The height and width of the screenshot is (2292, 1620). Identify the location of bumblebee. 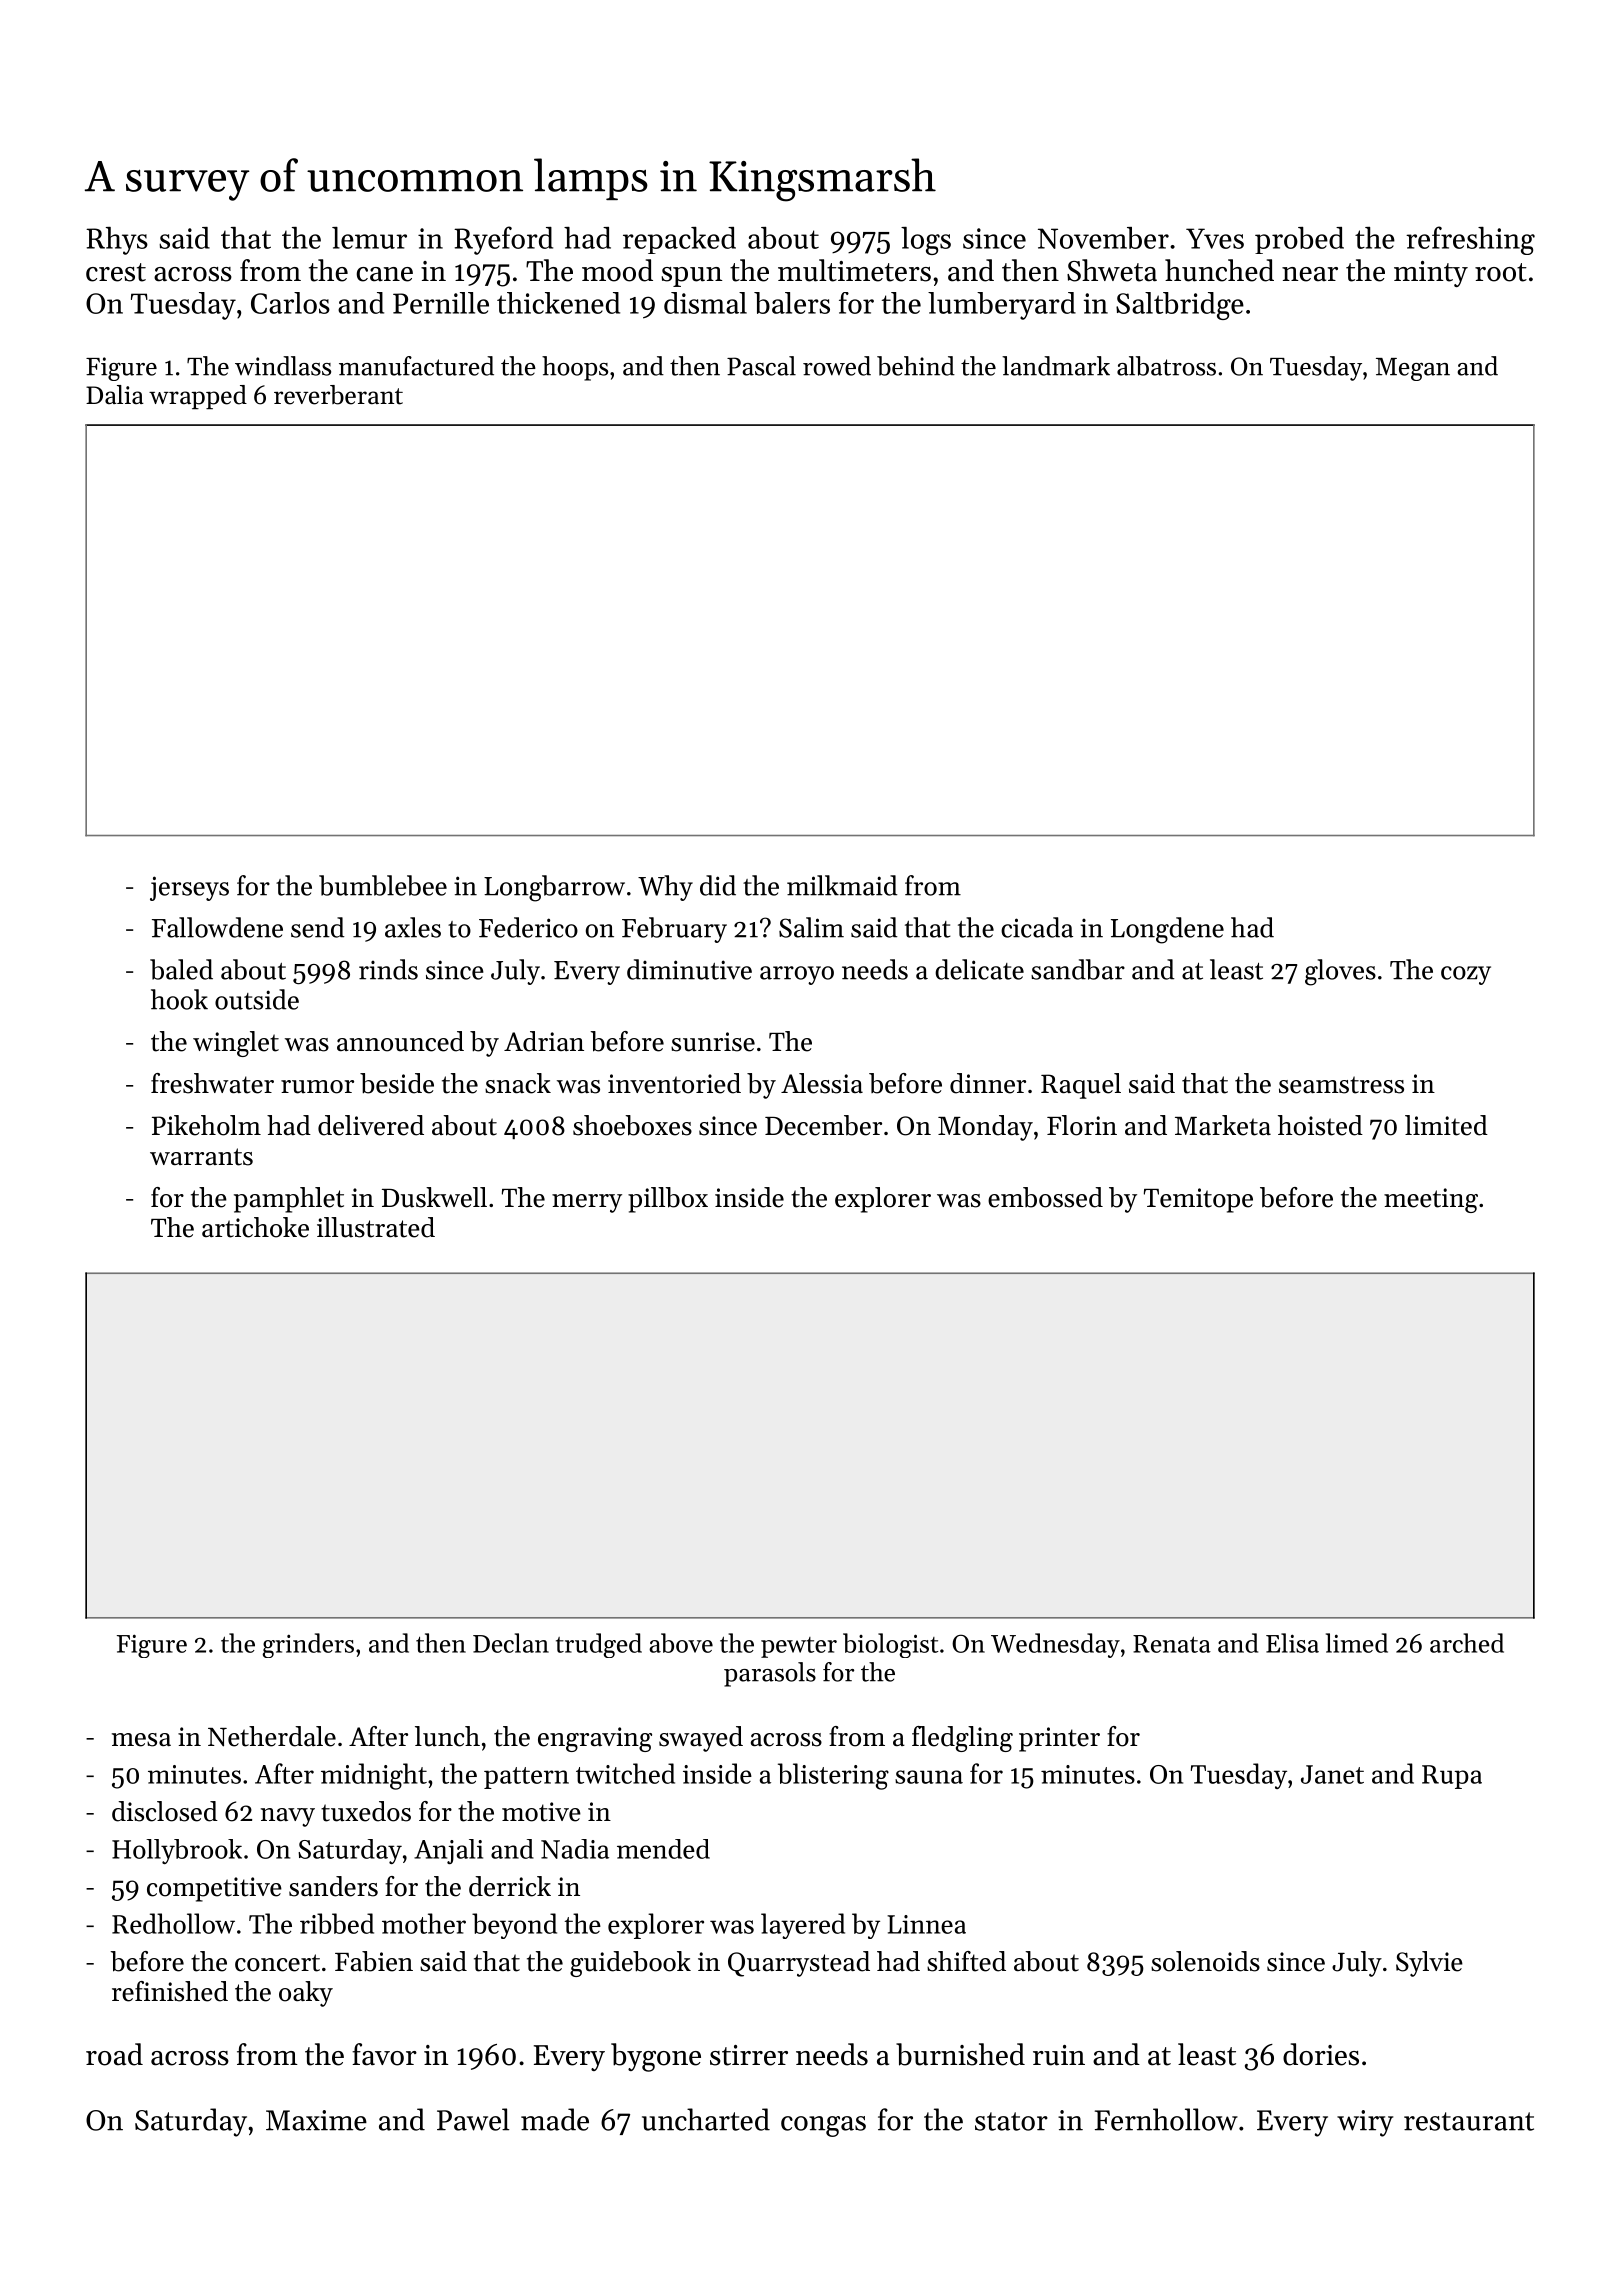
(383, 885).
